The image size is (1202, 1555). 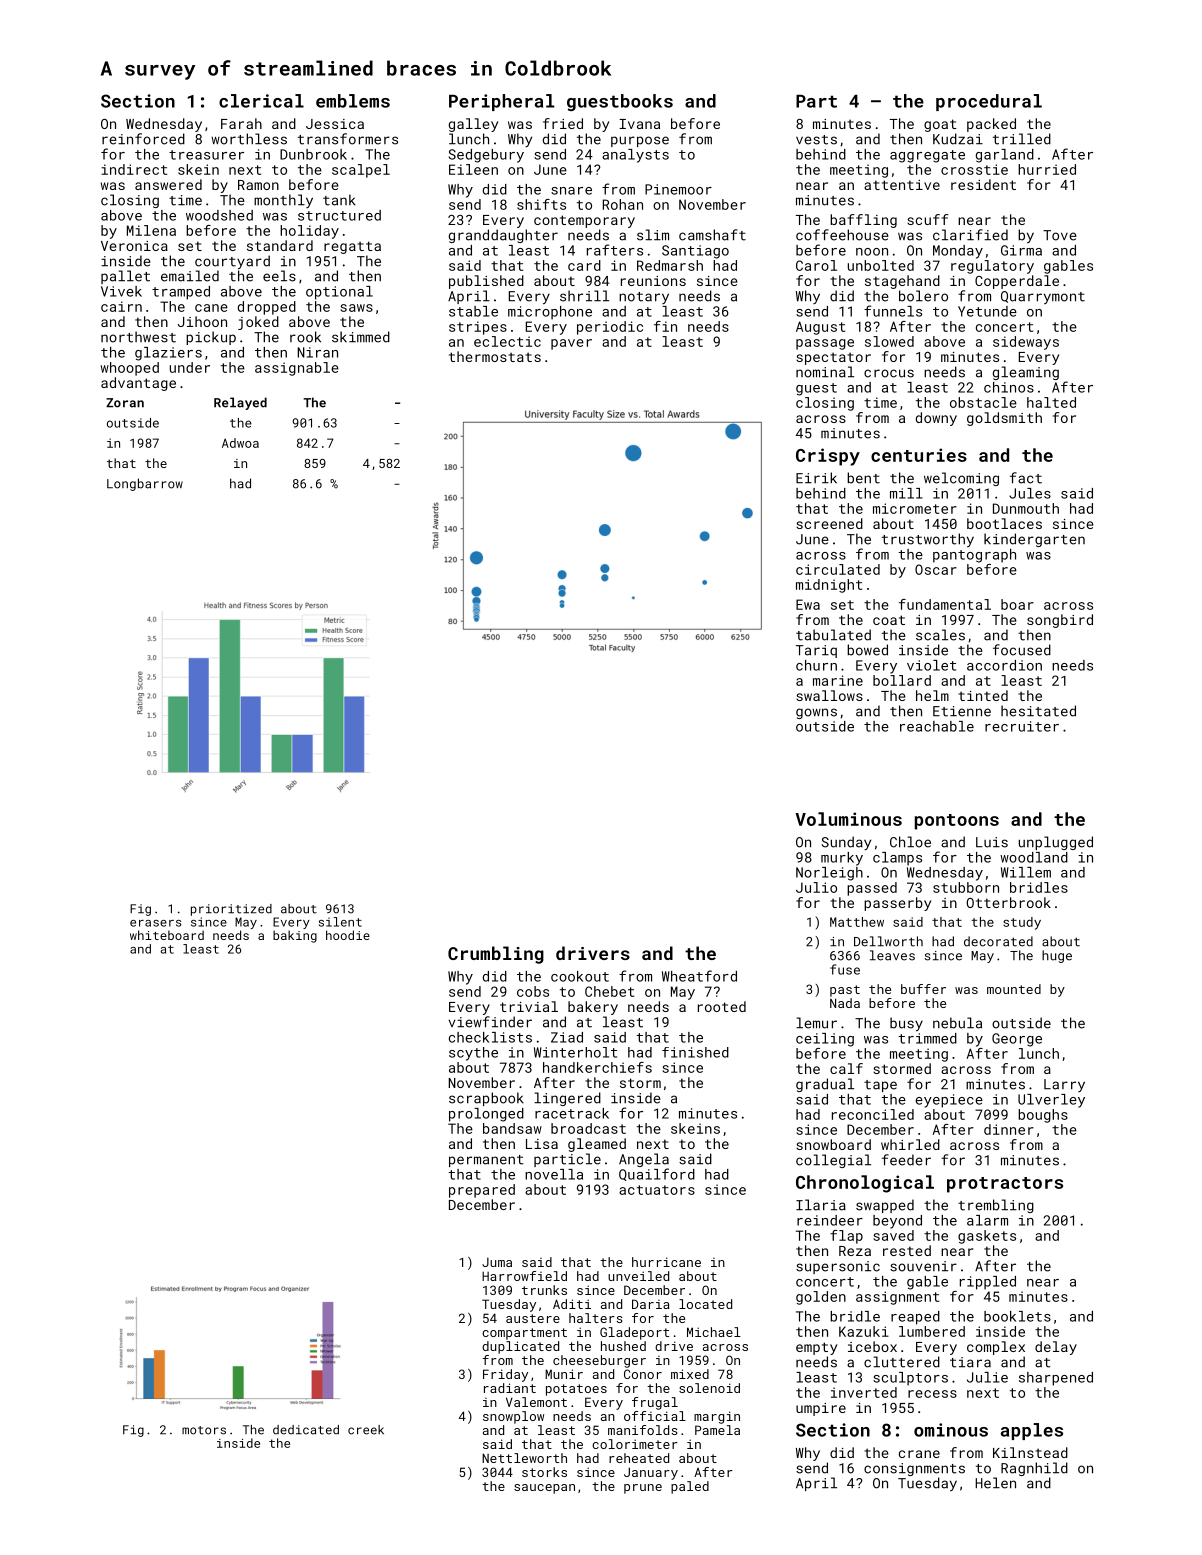 What do you see at coordinates (821, 1409) in the image?
I see `umpire` at bounding box center [821, 1409].
